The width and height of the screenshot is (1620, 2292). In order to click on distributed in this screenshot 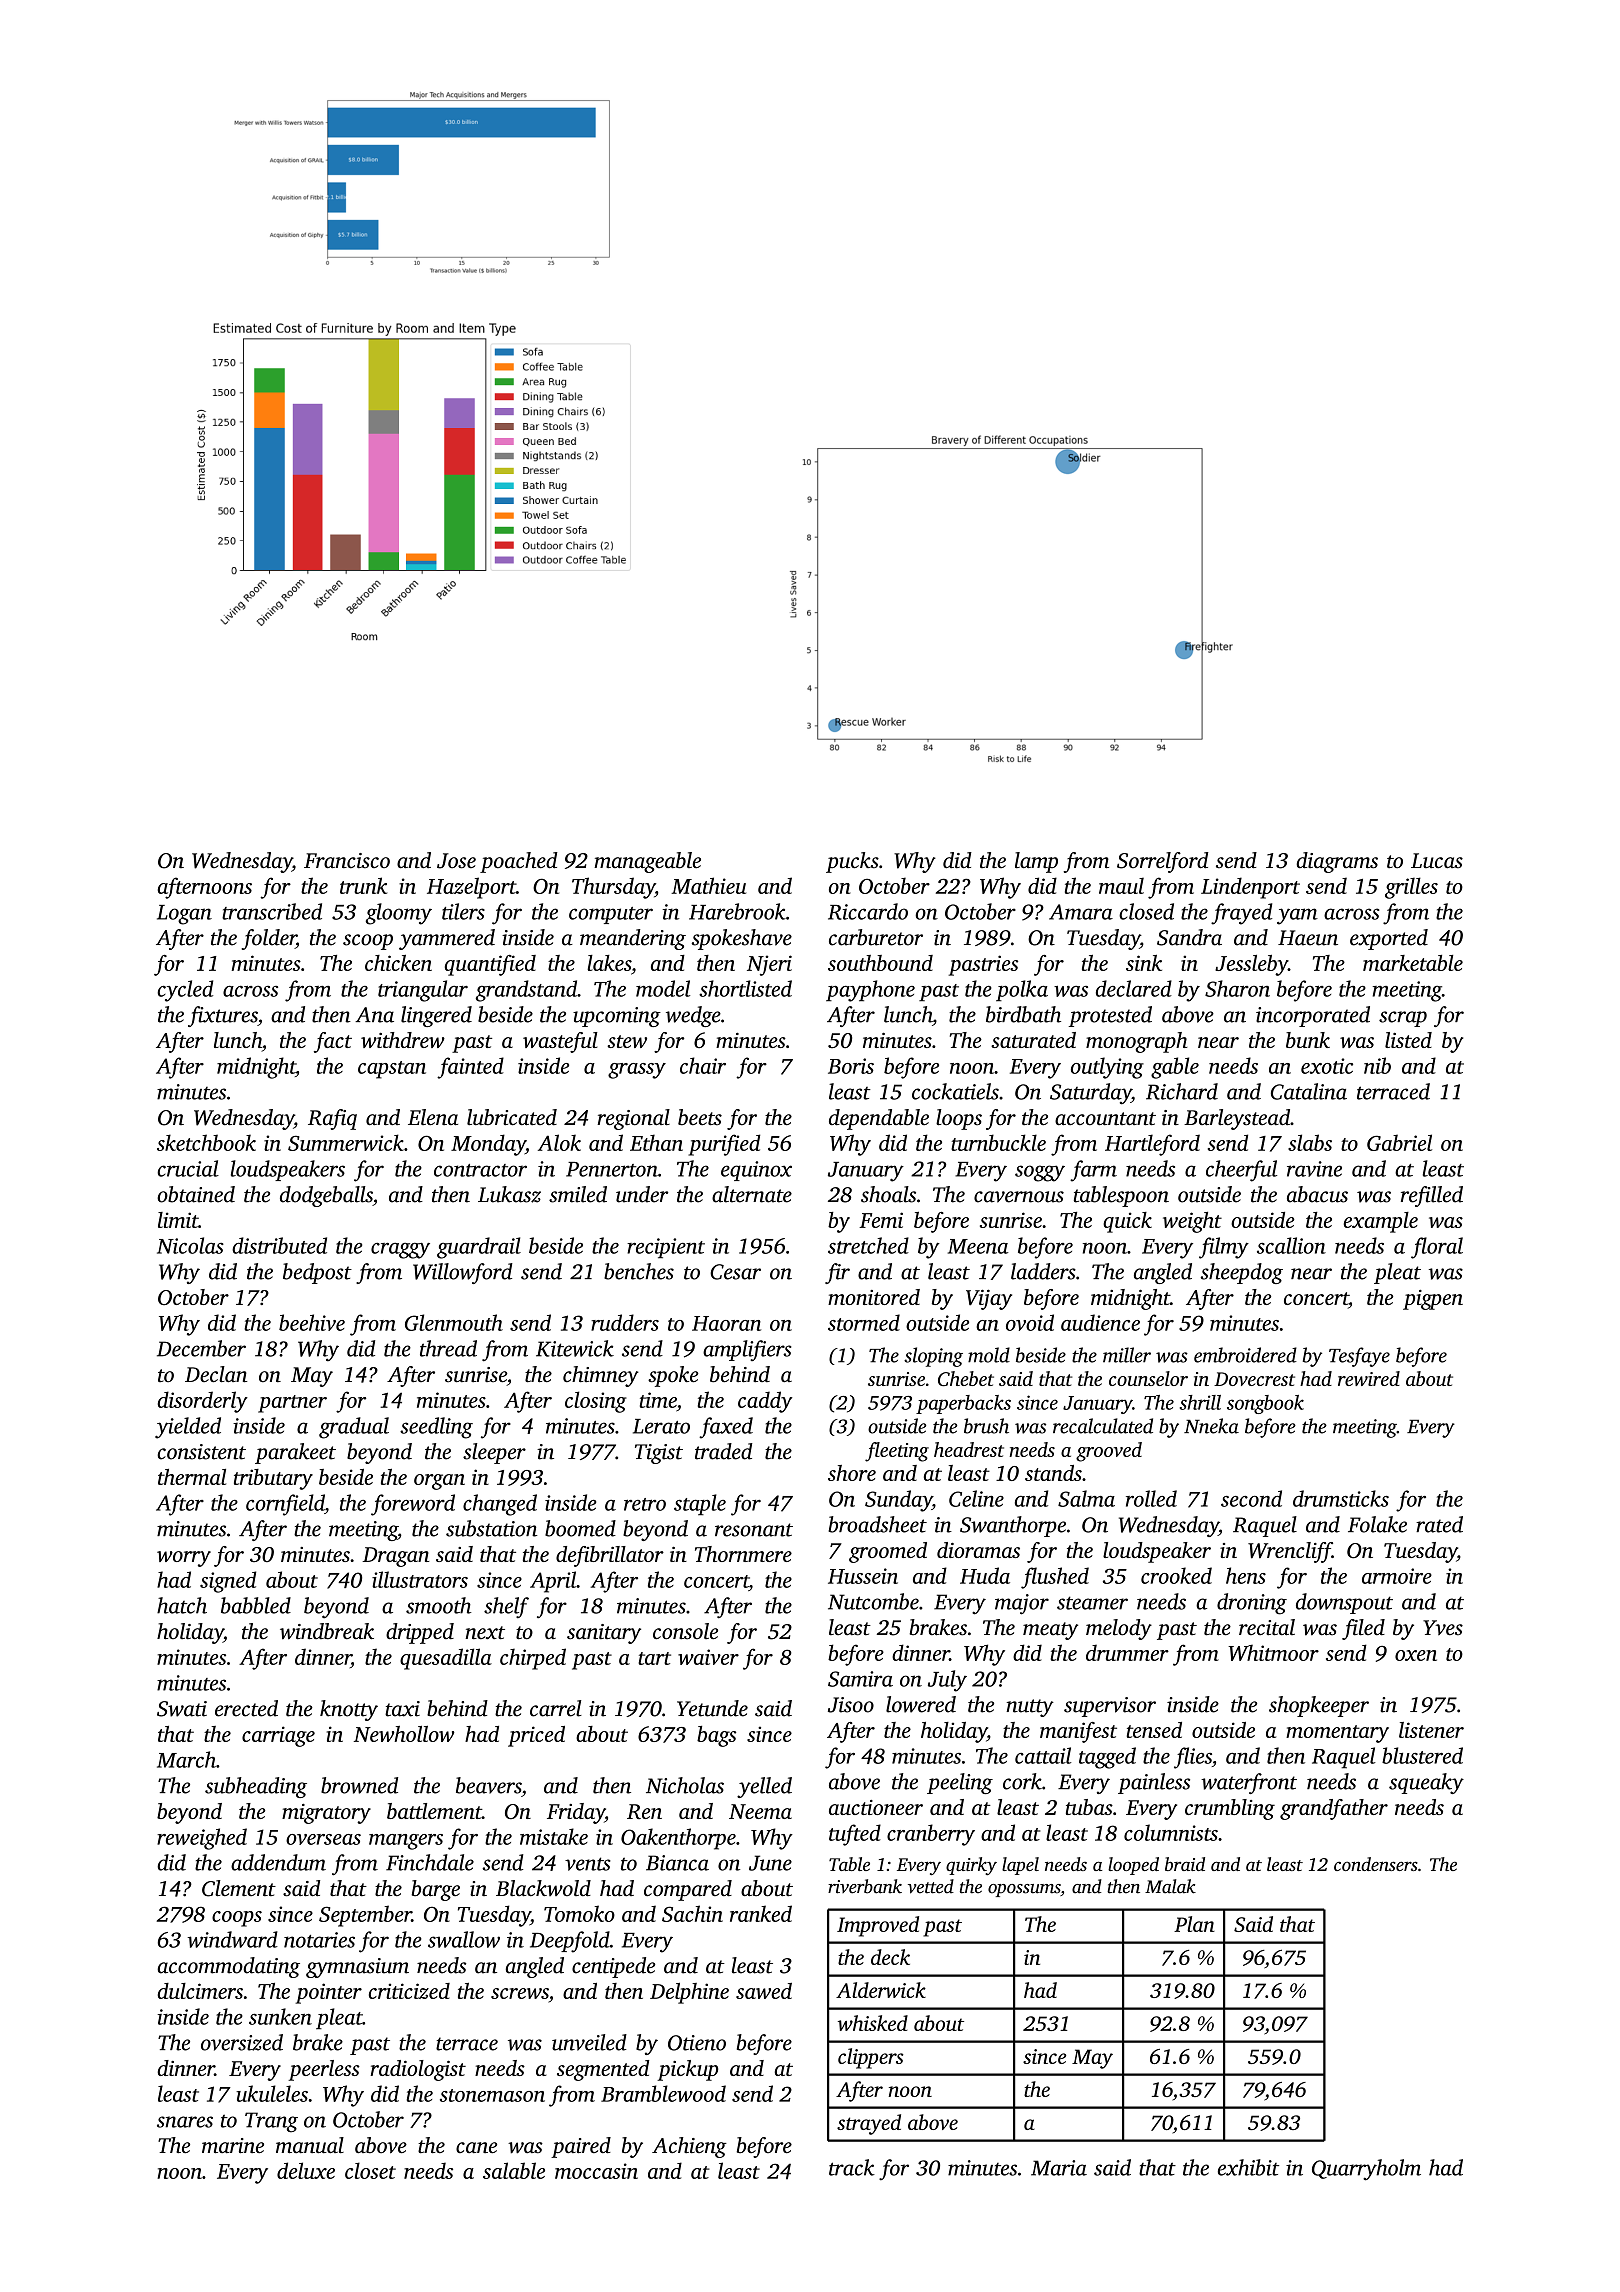, I will do `click(279, 1245)`.
